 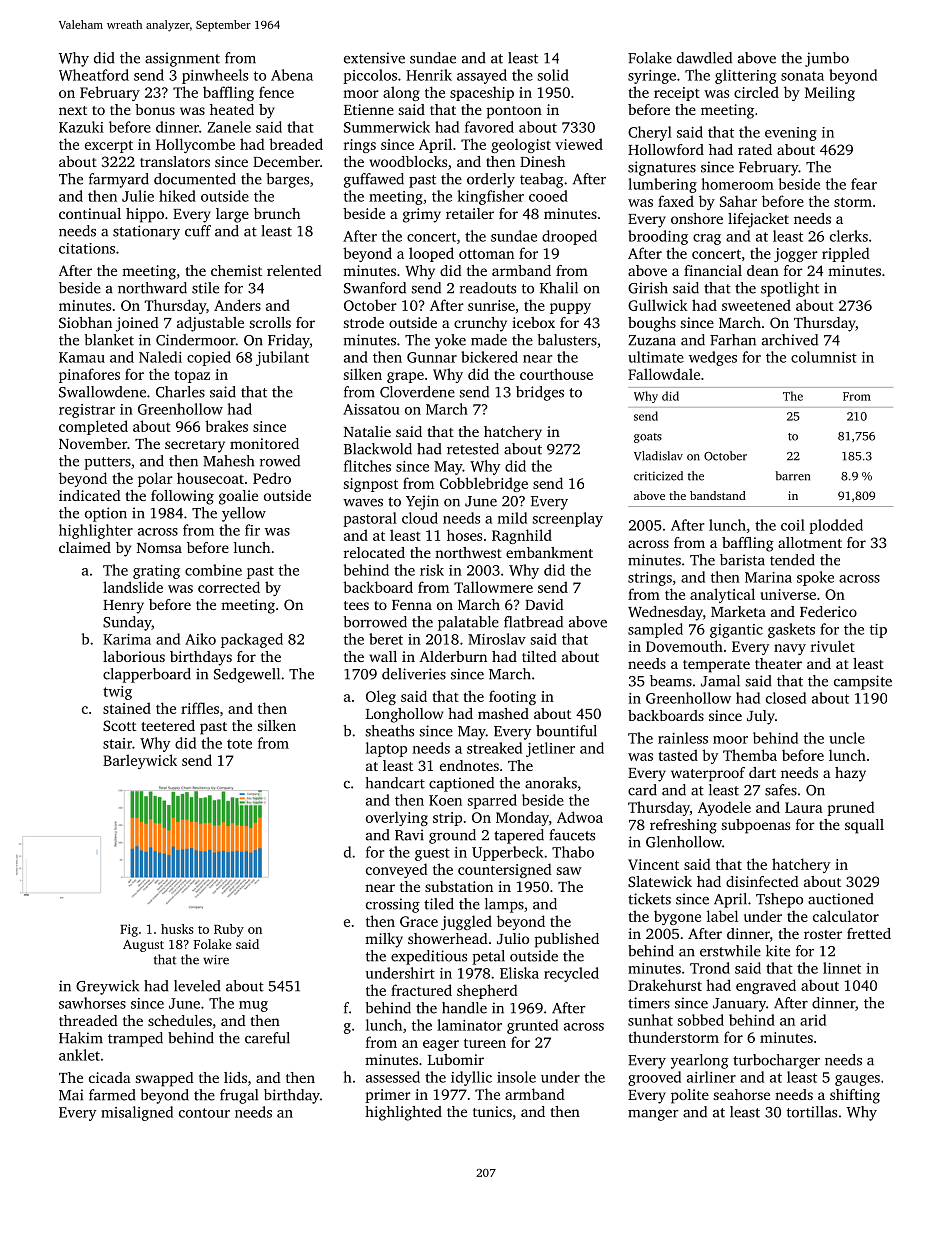 What do you see at coordinates (239, 1096) in the page?
I see `frugal` at bounding box center [239, 1096].
